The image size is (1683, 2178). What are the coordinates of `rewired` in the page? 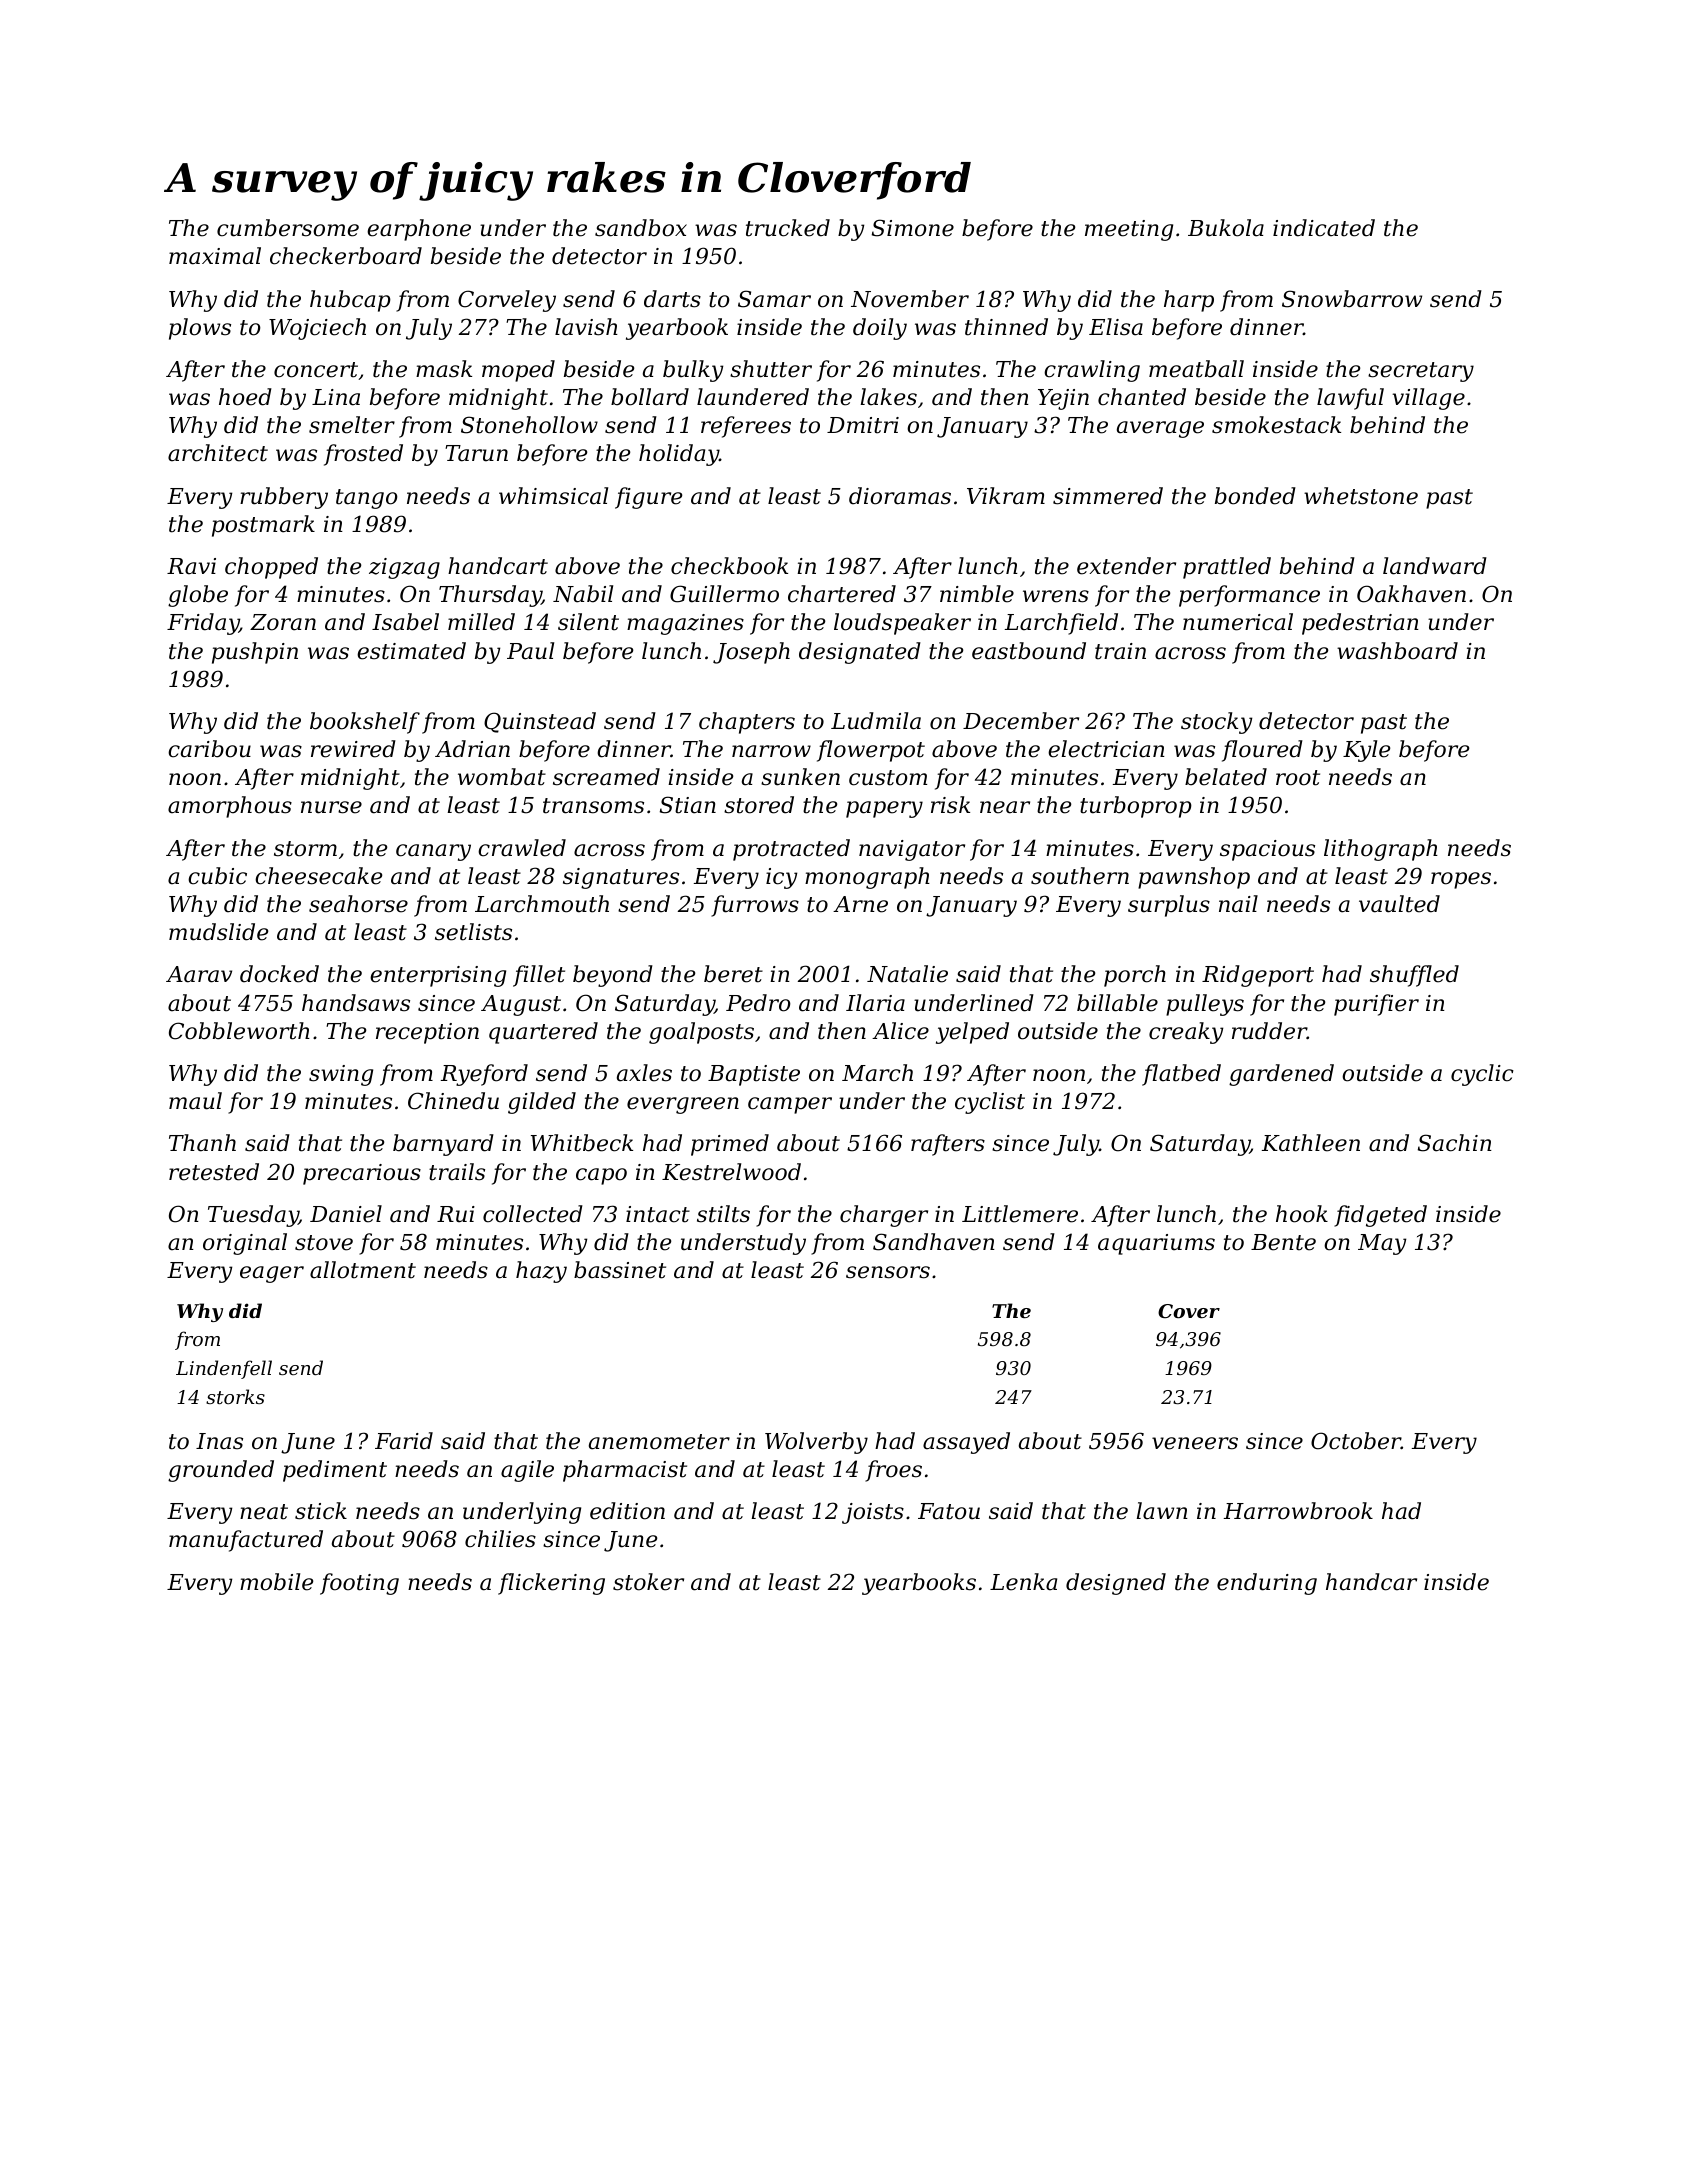 It's located at (353, 749).
